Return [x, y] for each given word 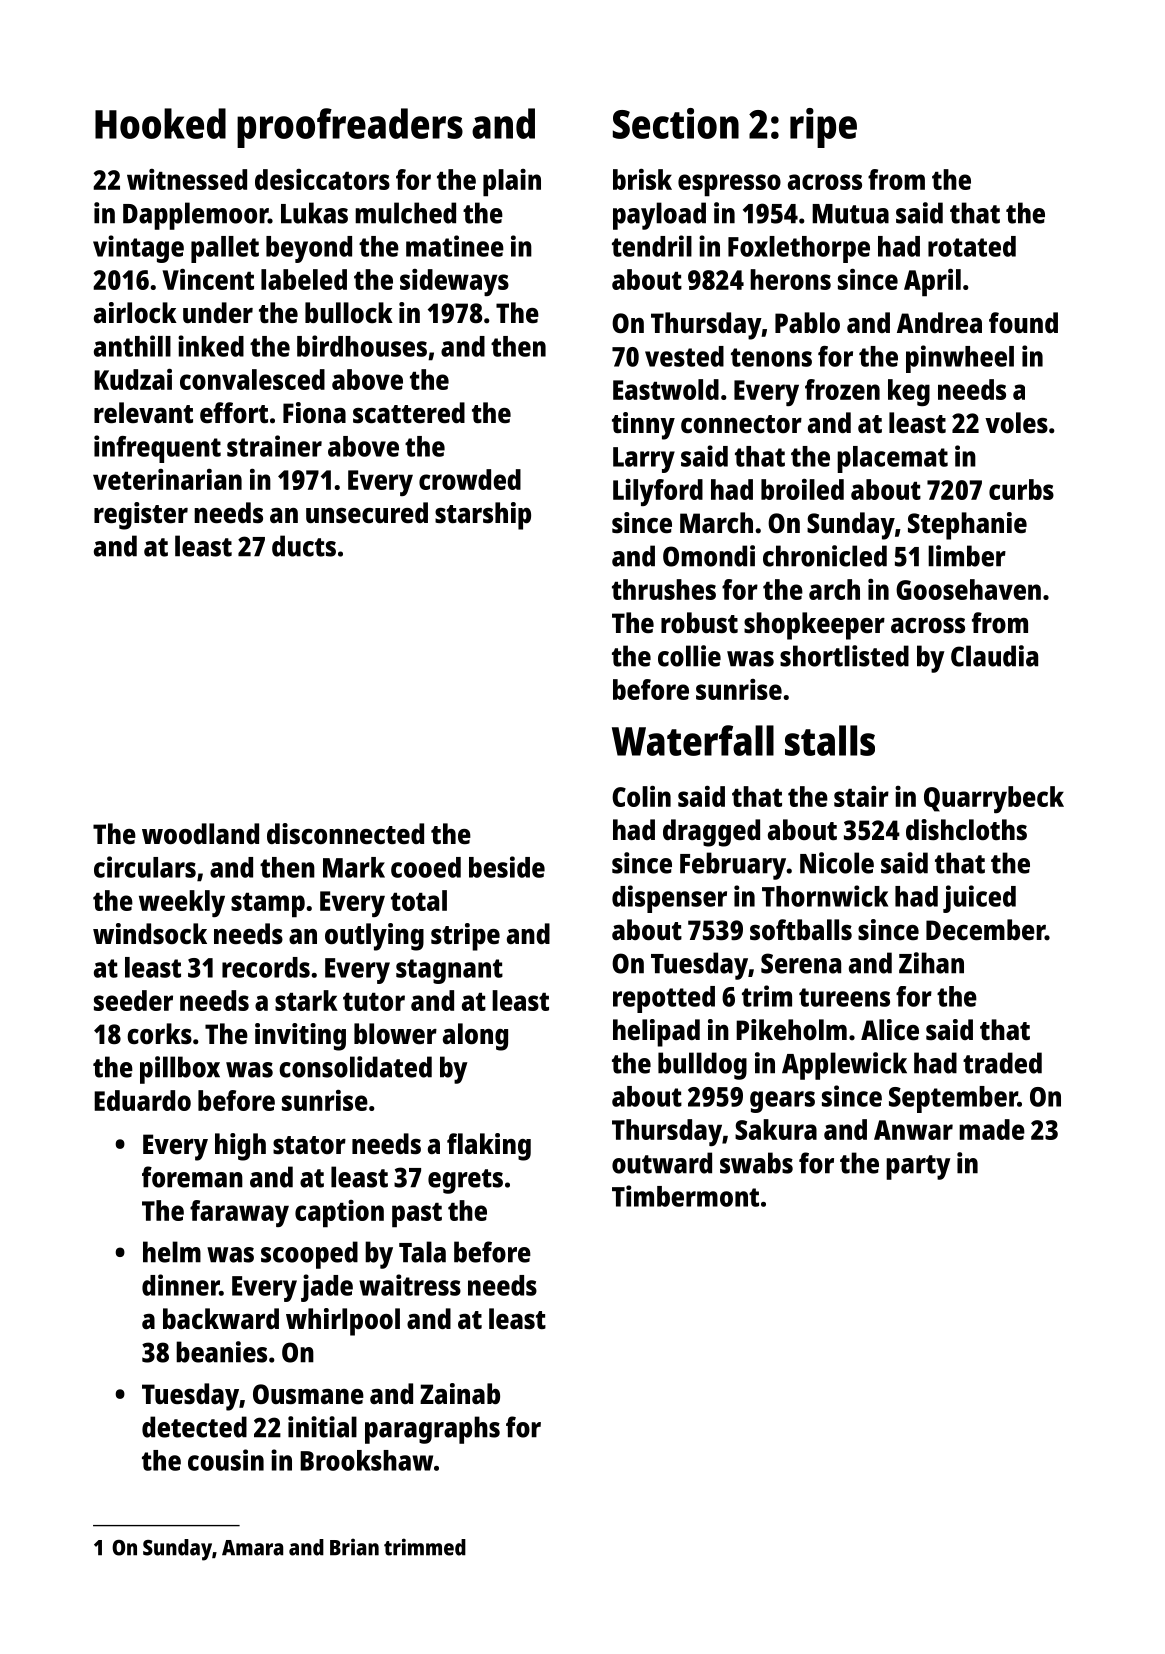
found [1023, 322]
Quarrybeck [994, 799]
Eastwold [666, 389]
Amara [252, 1548]
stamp [268, 905]
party [918, 1167]
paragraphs [432, 1430]
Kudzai [133, 379]
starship [483, 516]
